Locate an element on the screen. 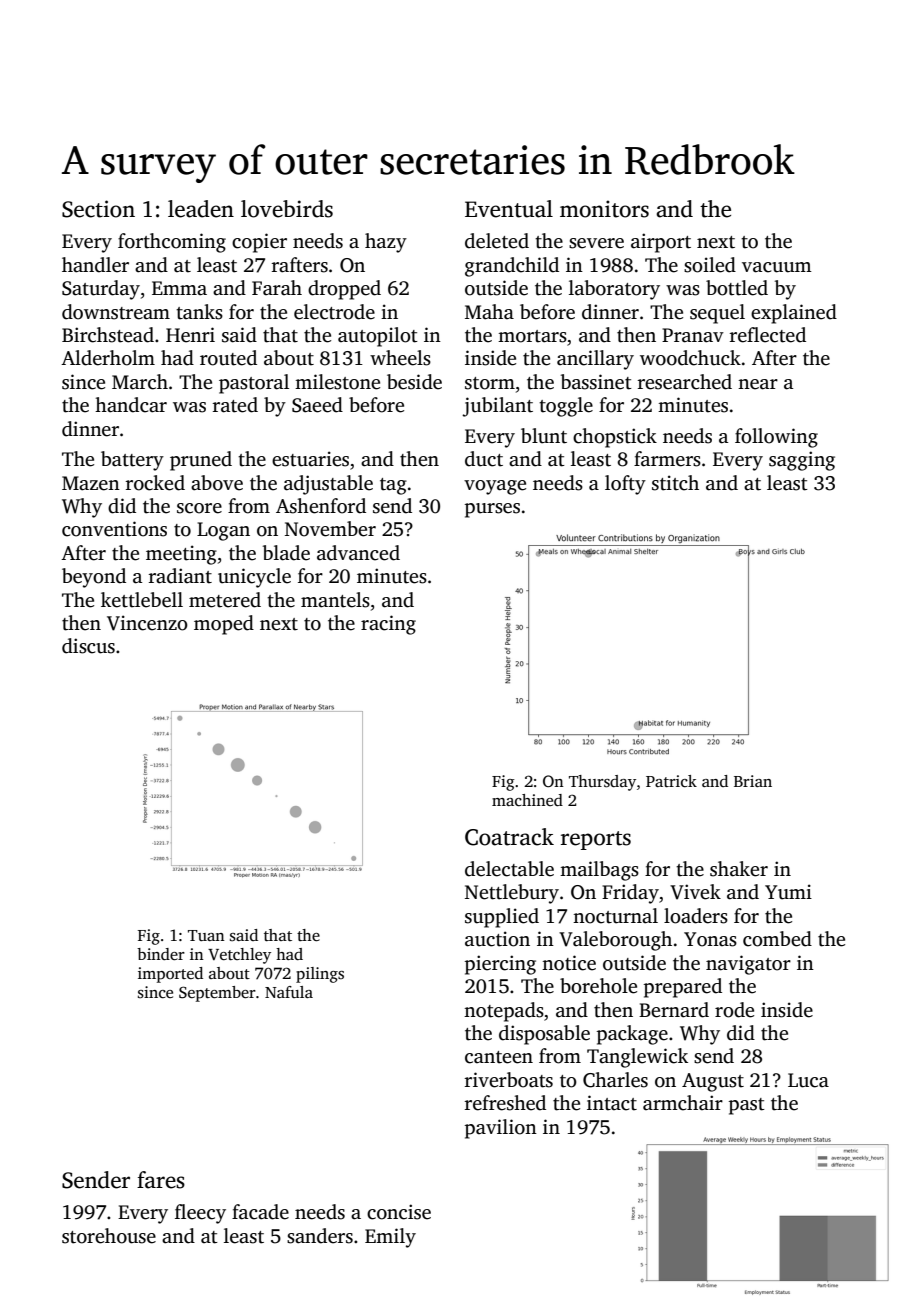 This screenshot has height=1316, width=908. unicycle is located at coordinates (254, 578).
